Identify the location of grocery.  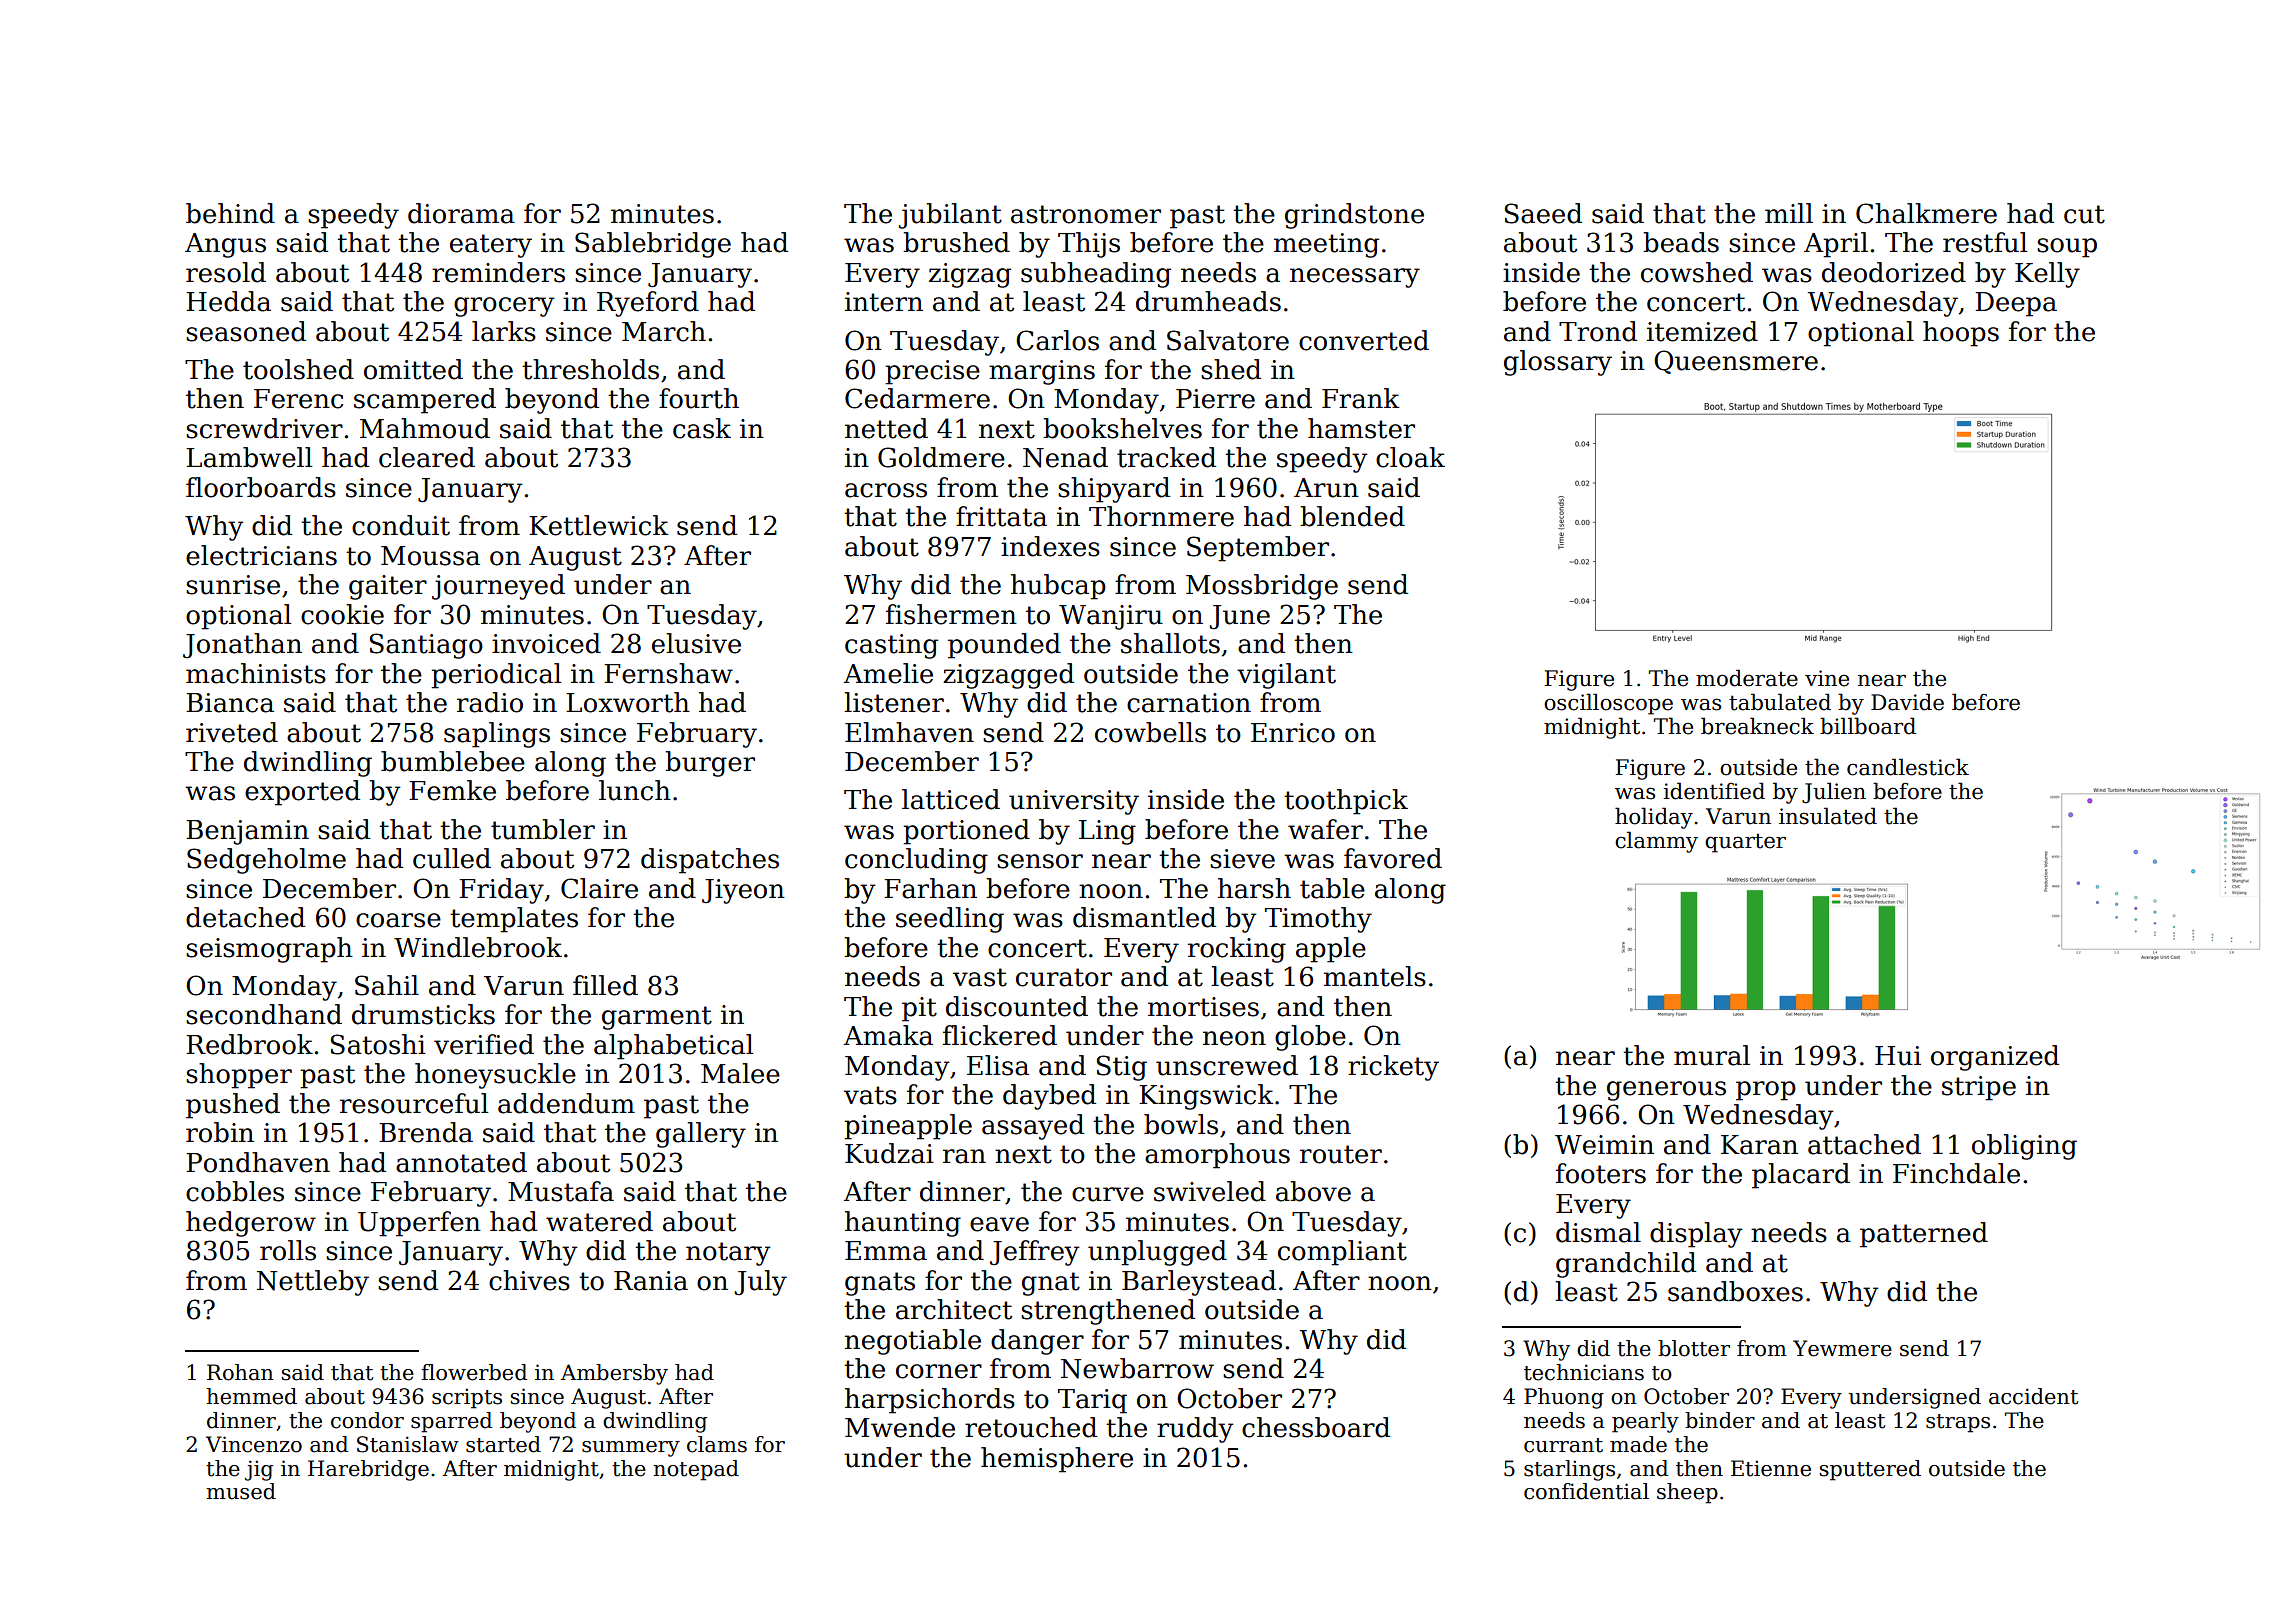
(504, 307).
